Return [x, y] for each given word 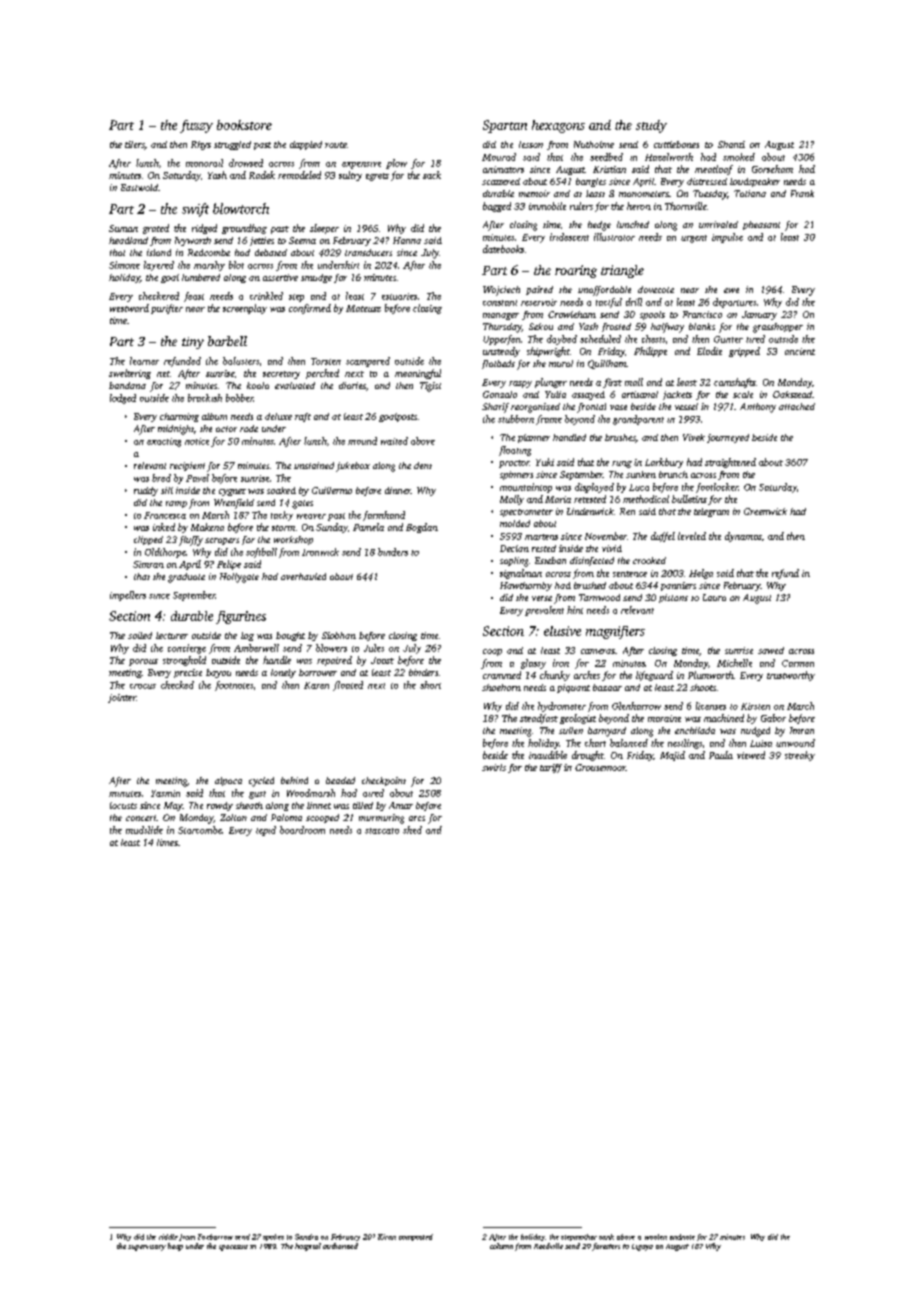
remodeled [299, 175]
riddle [168, 1237]
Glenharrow [636, 706]
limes [167, 842]
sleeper [324, 229]
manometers [644, 194]
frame [549, 420]
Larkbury [664, 463]
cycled [261, 782]
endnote [682, 1237]
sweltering [130, 374]
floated [348, 686]
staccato [382, 831]
